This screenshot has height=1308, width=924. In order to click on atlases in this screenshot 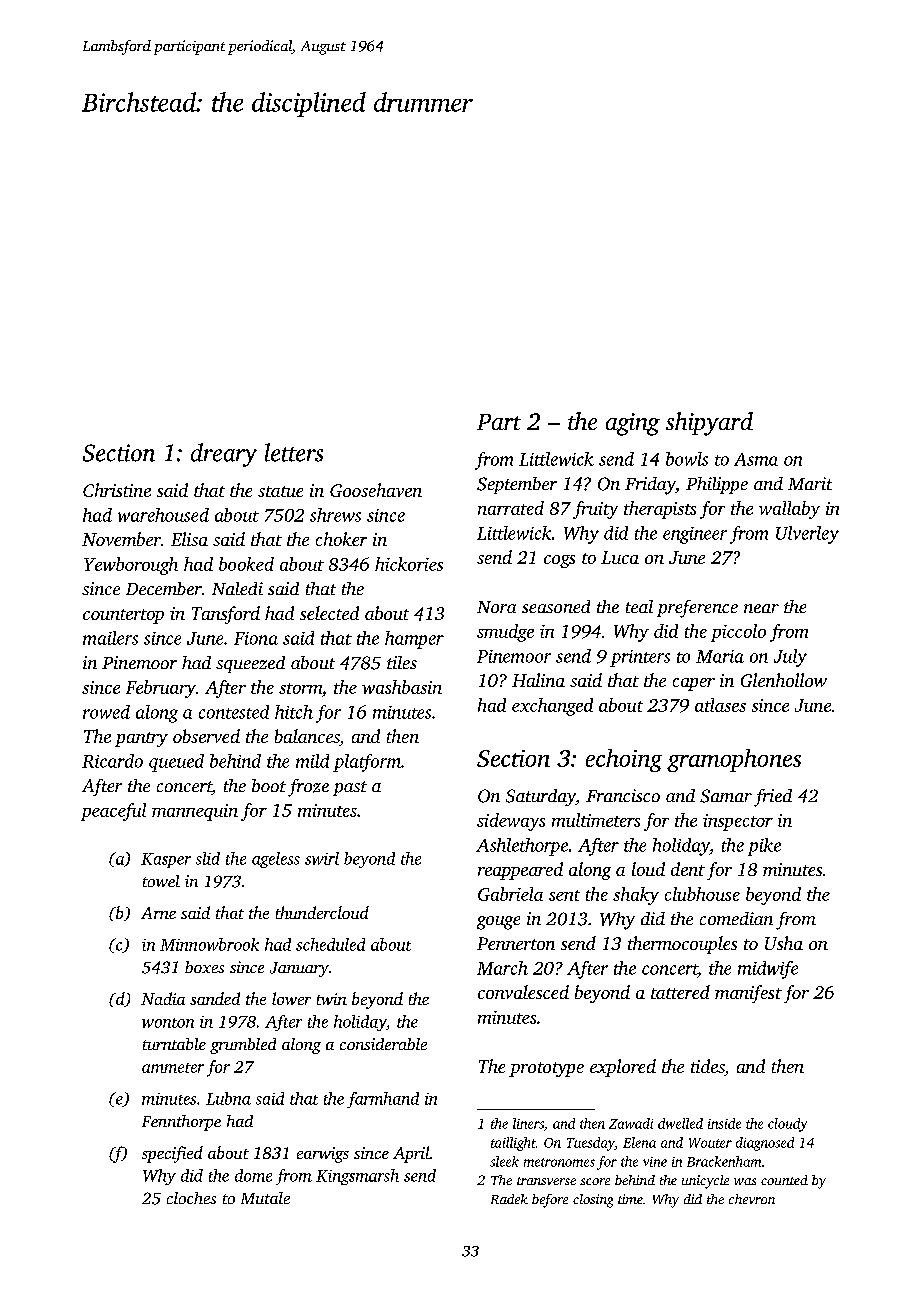, I will do `click(720, 705)`.
